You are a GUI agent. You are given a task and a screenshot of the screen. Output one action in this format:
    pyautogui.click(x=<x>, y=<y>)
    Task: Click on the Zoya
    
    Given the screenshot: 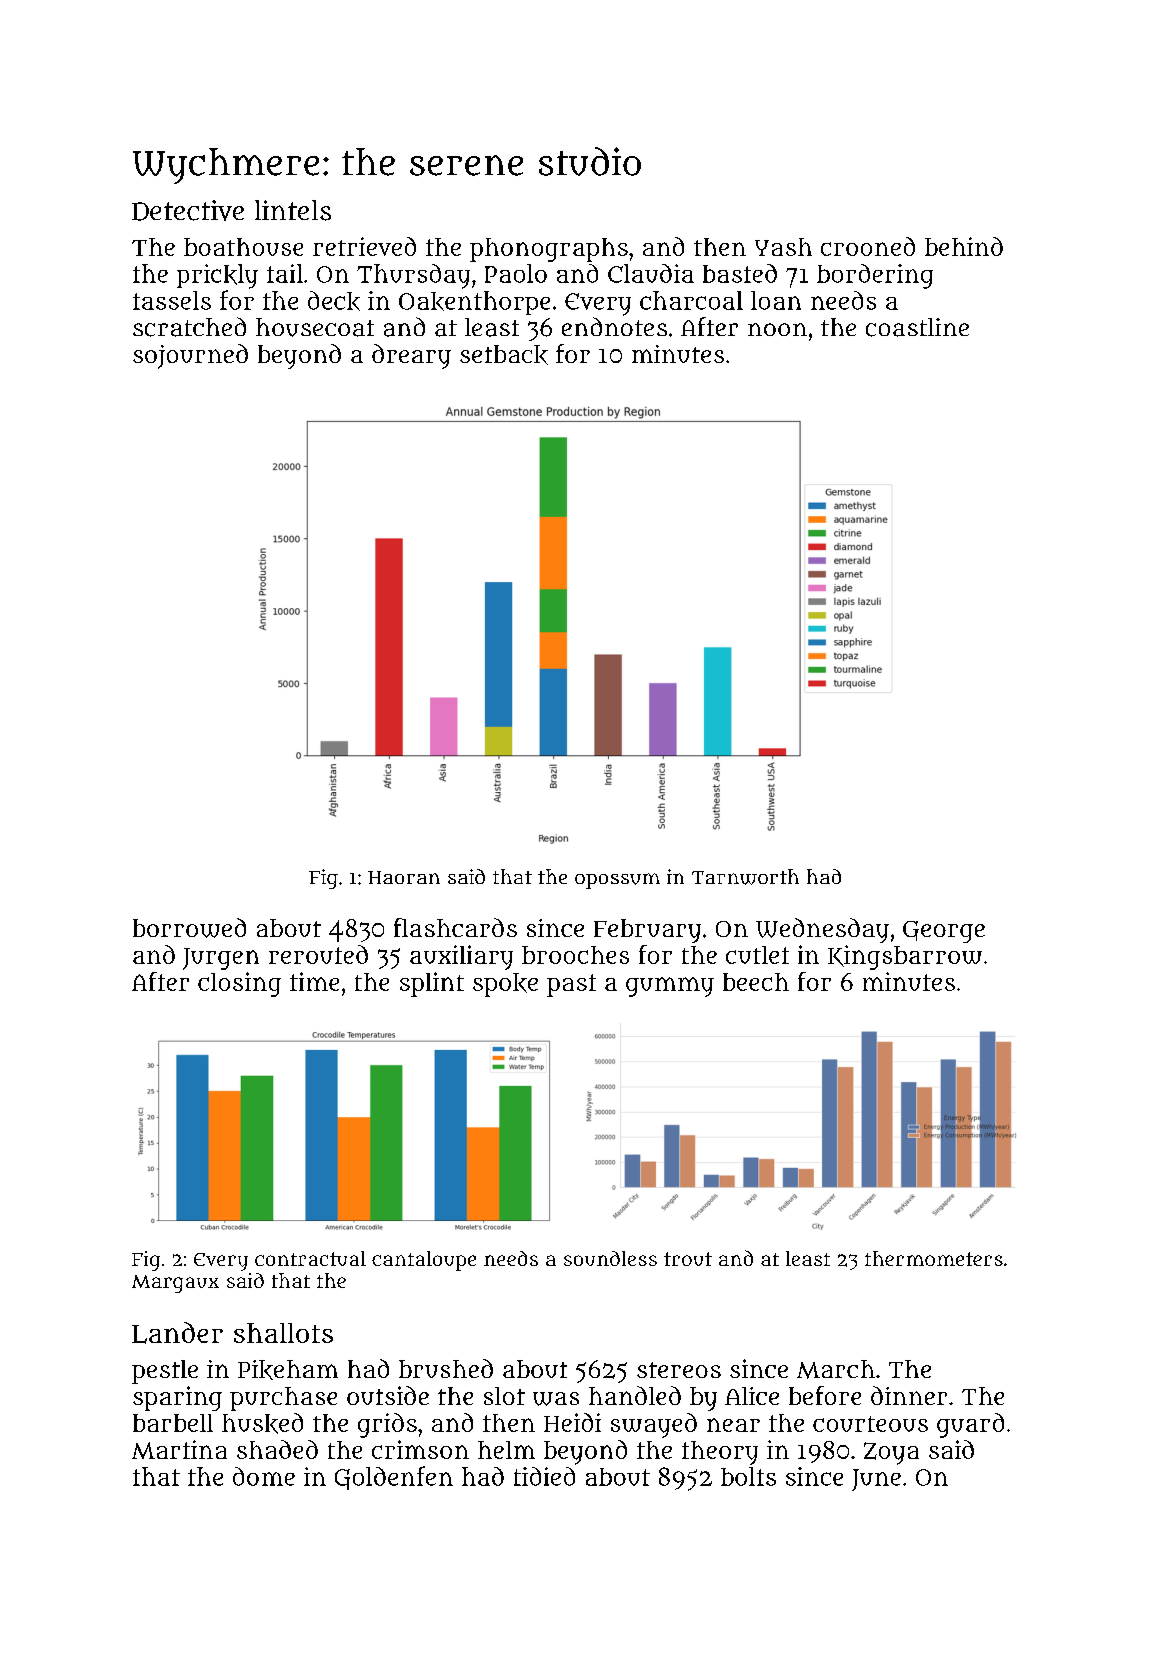 What is the action you would take?
    pyautogui.click(x=891, y=1453)
